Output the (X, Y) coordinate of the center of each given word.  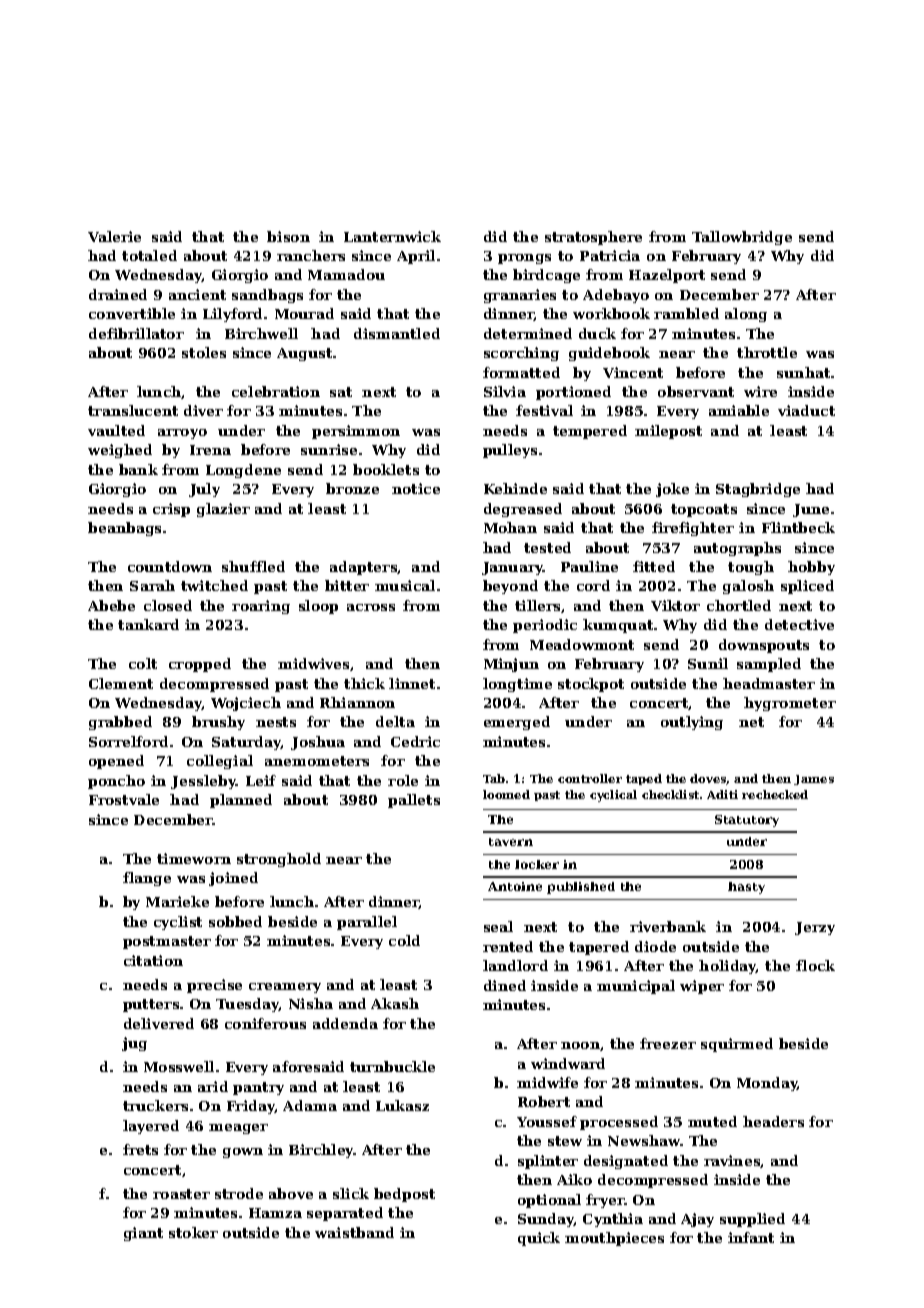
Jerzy (815, 928)
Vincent (633, 372)
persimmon (356, 432)
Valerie (114, 236)
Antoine (515, 886)
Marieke (177, 901)
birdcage (546, 276)
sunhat (803, 372)
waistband (354, 1232)
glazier (223, 510)
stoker (193, 1232)
